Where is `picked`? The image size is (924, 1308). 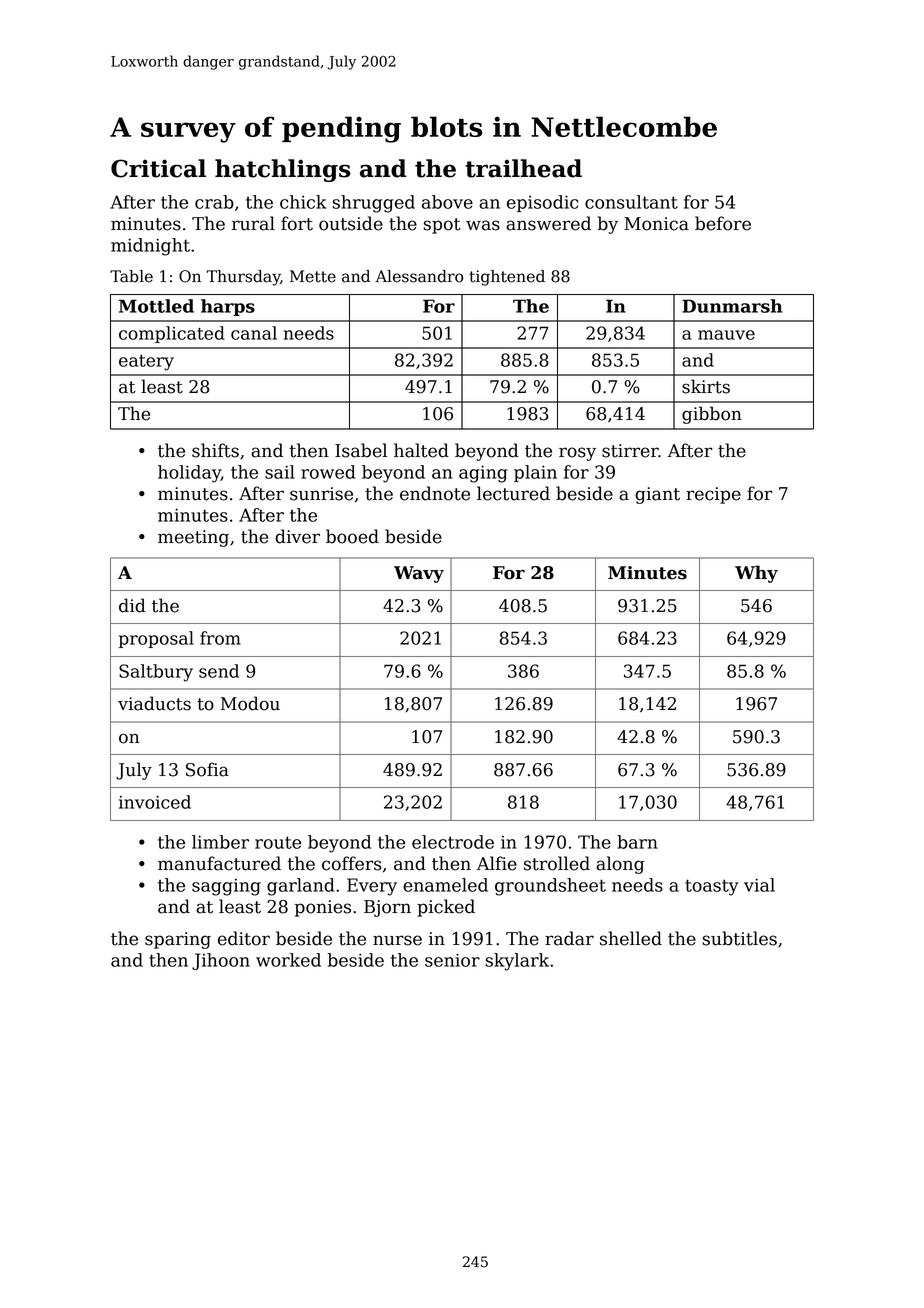 picked is located at coordinates (446, 908).
